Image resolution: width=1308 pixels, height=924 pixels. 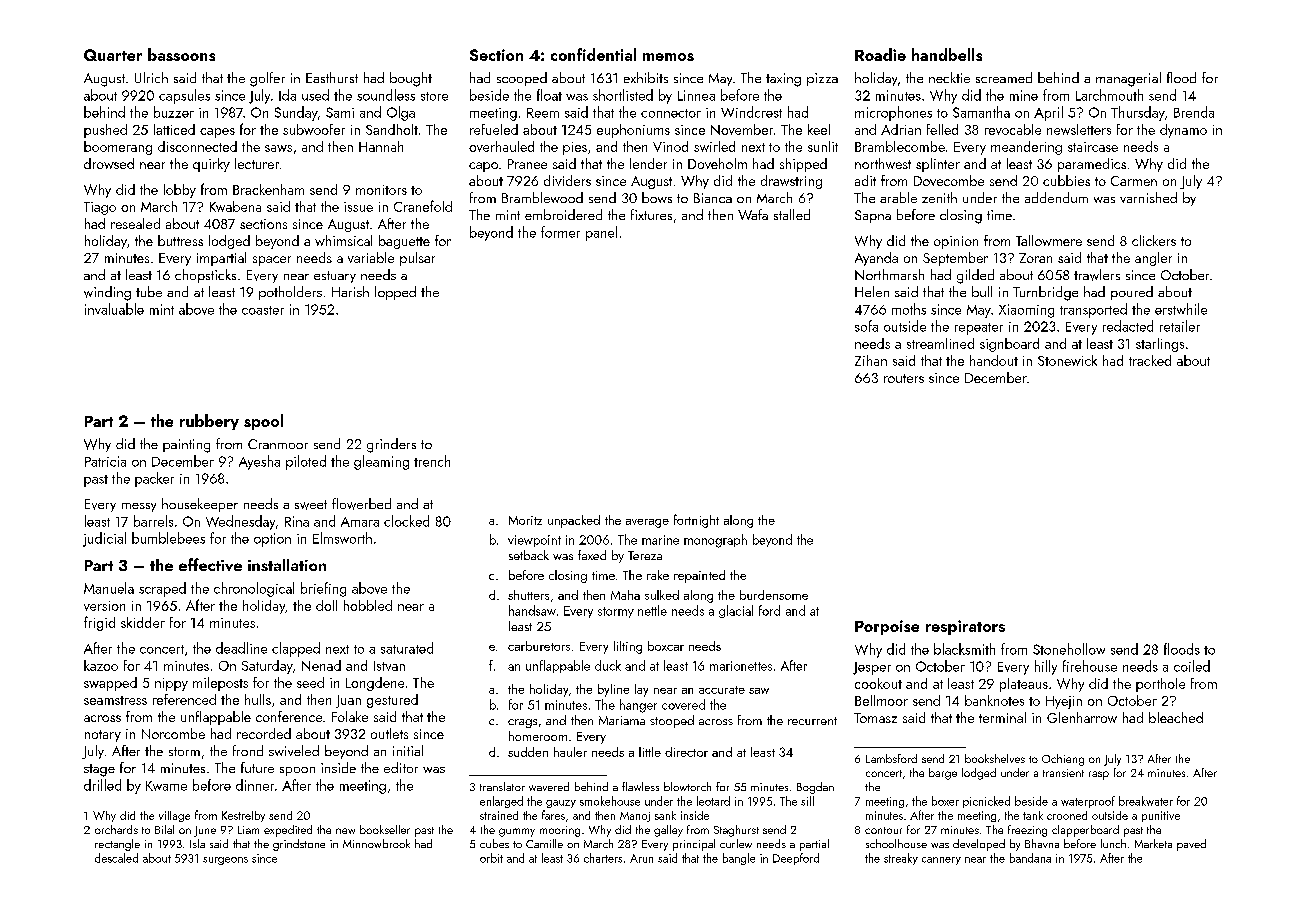 What do you see at coordinates (107, 293) in the page?
I see `winding` at bounding box center [107, 293].
